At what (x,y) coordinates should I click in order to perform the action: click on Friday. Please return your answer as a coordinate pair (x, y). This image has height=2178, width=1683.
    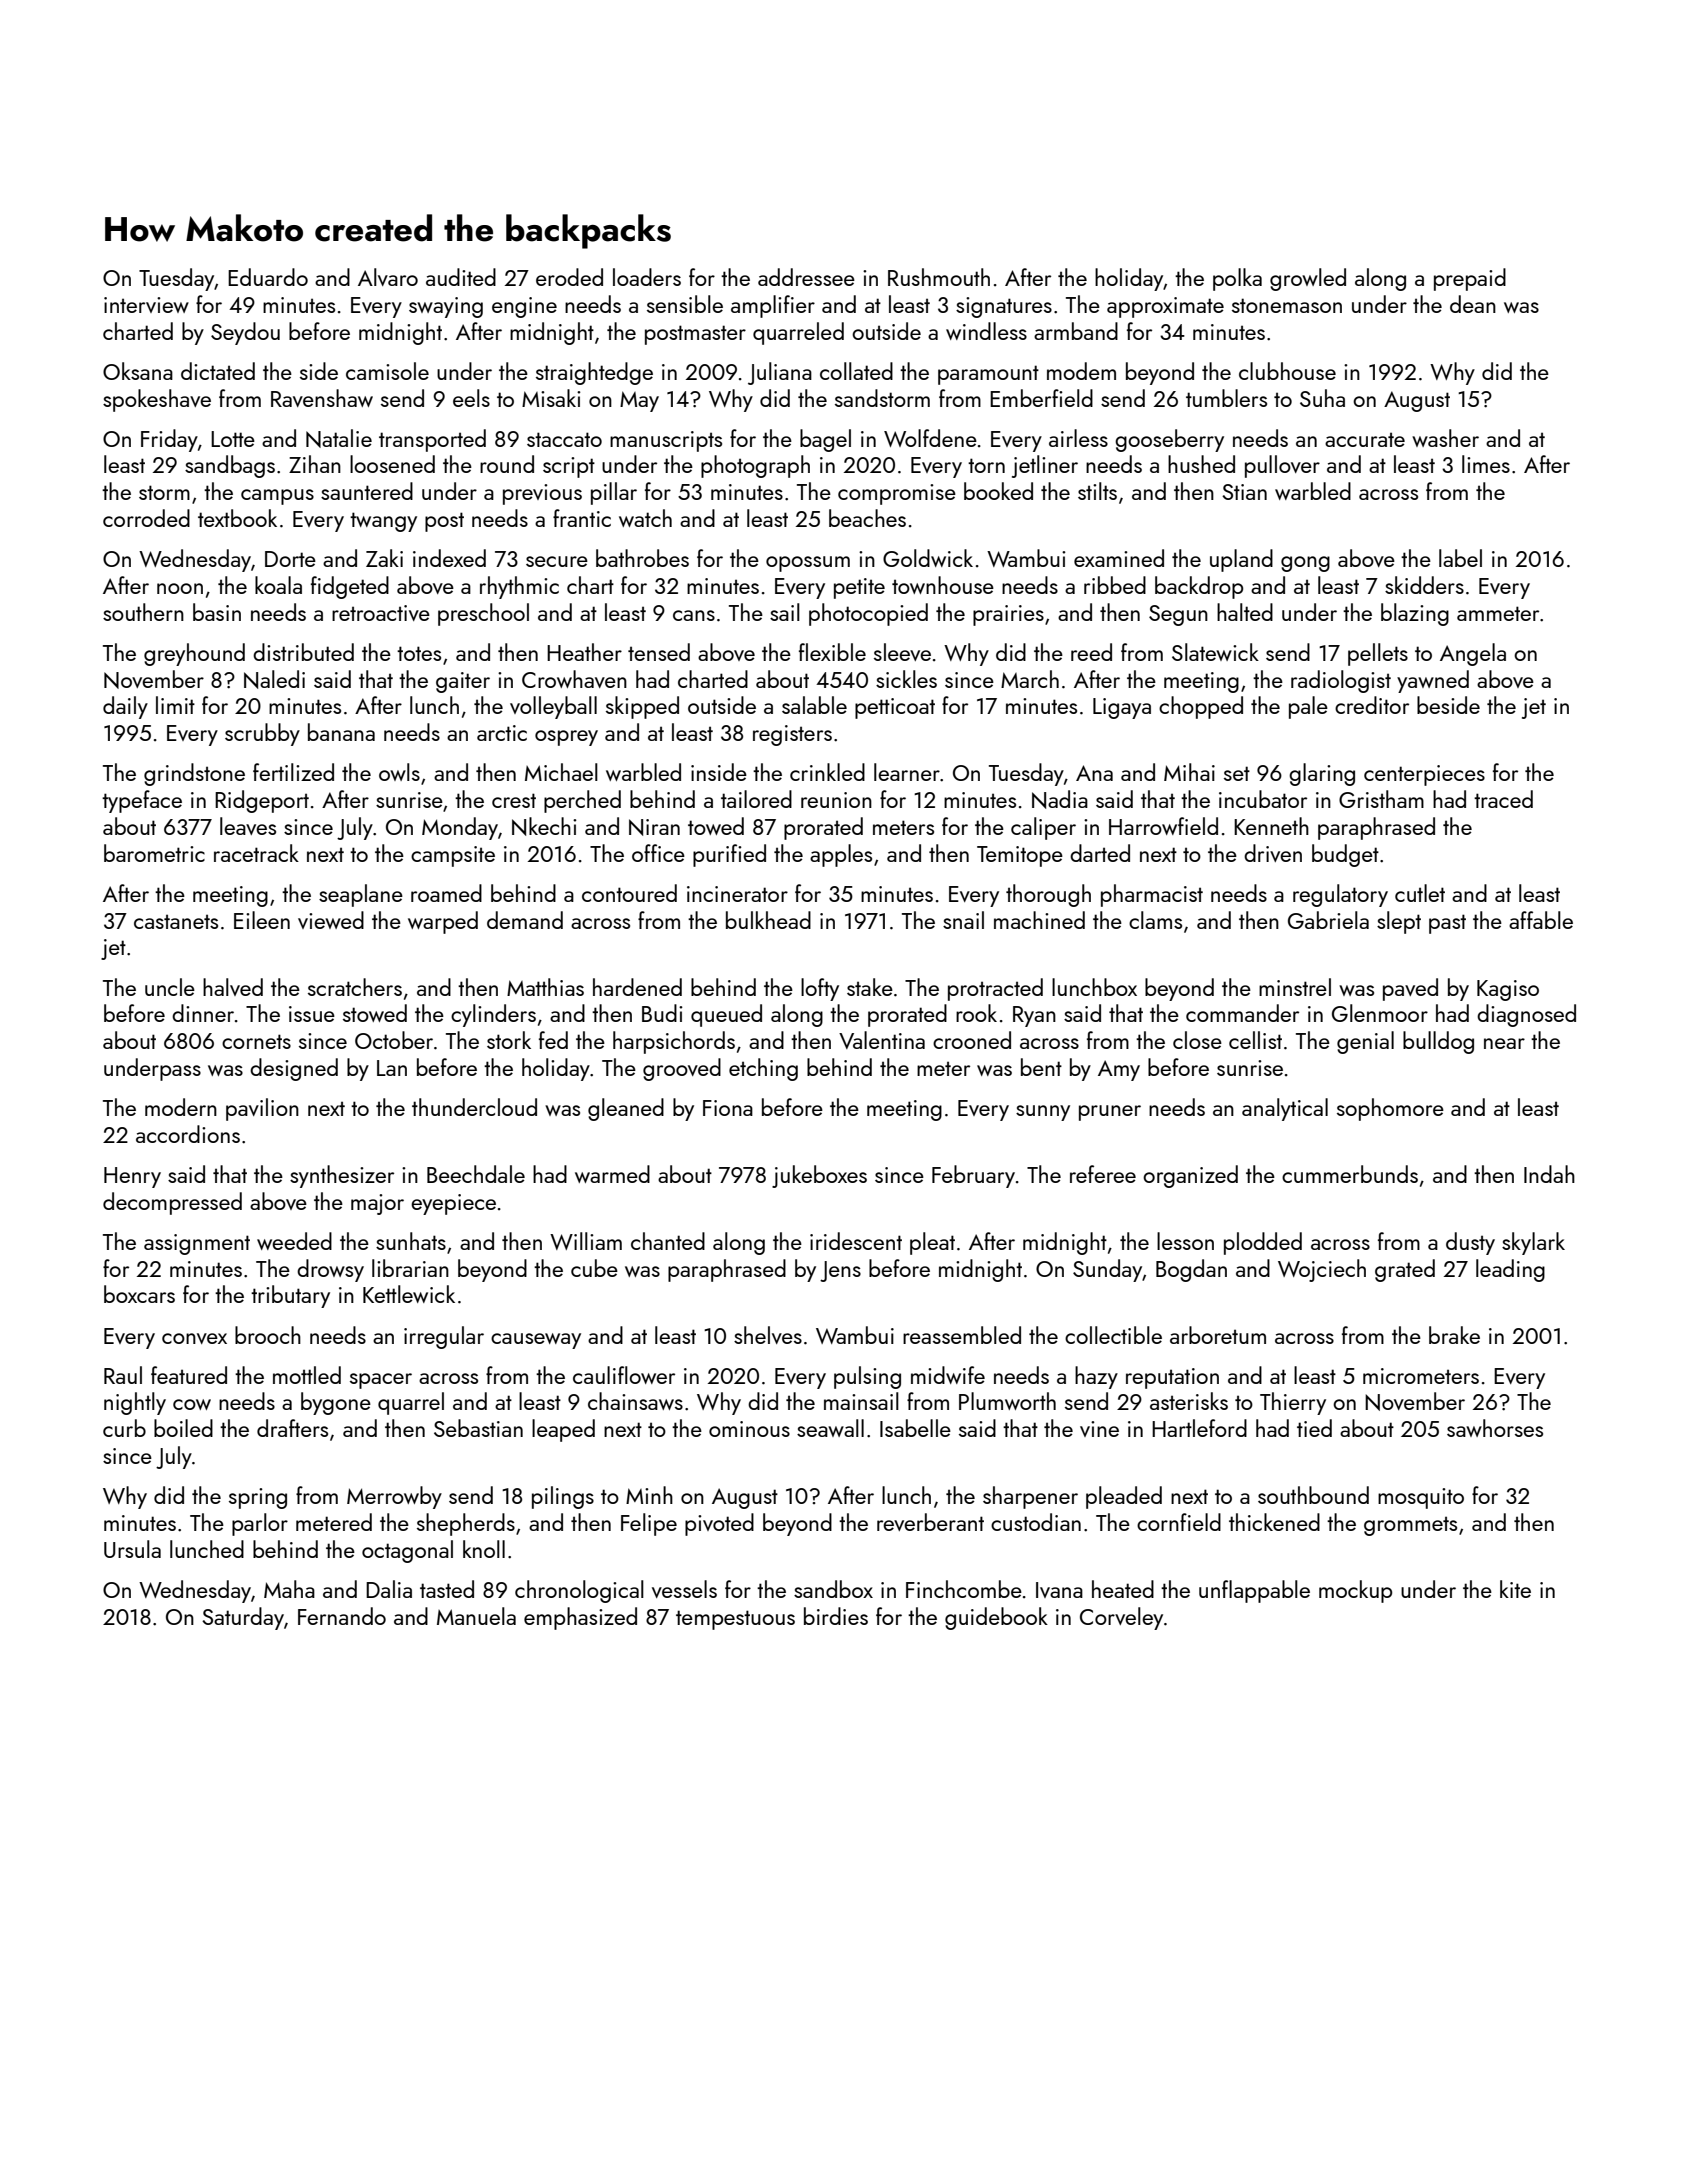
    Looking at the image, I should click on (169, 440).
